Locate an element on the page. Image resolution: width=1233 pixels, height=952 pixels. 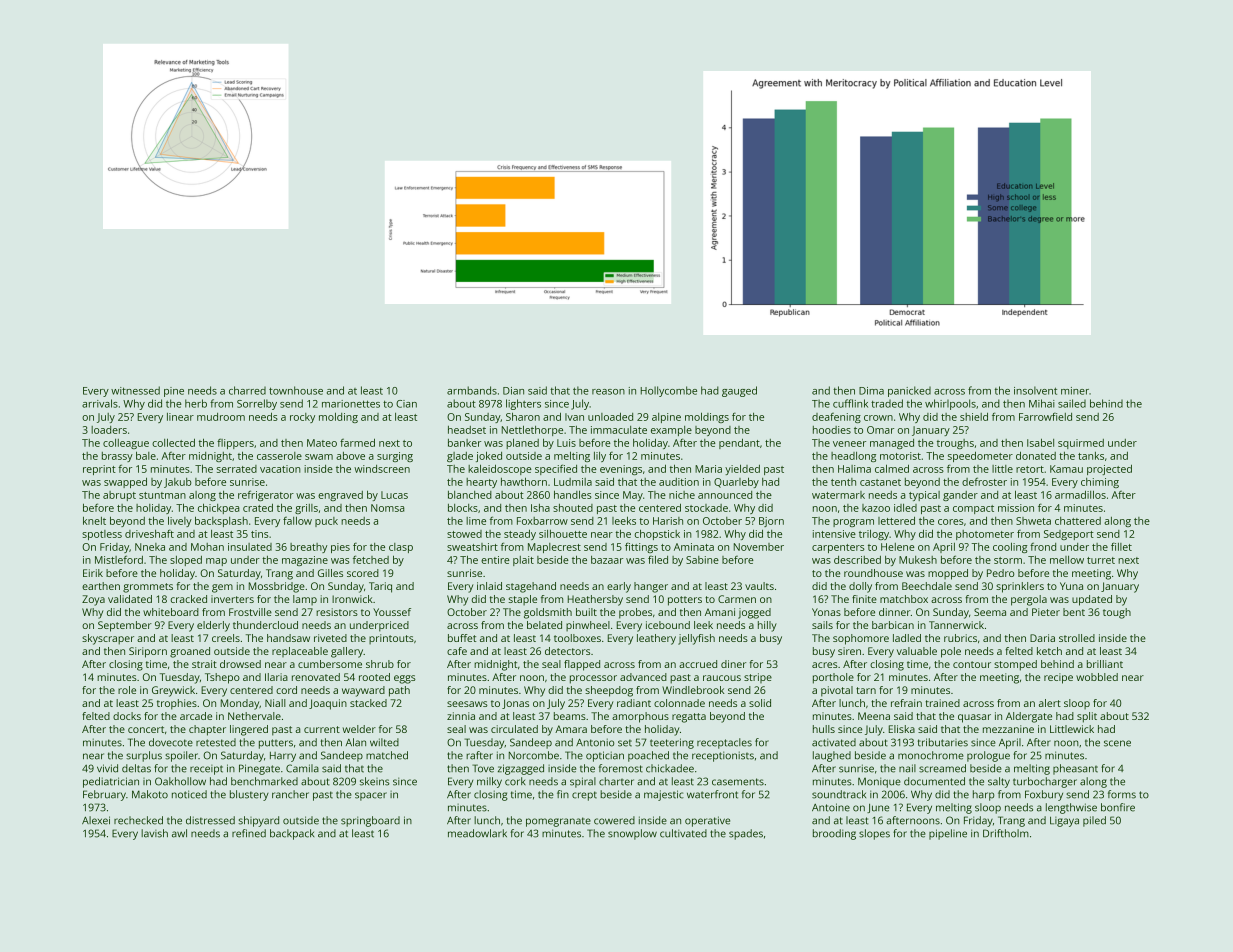
insolvent is located at coordinates (1035, 390).
